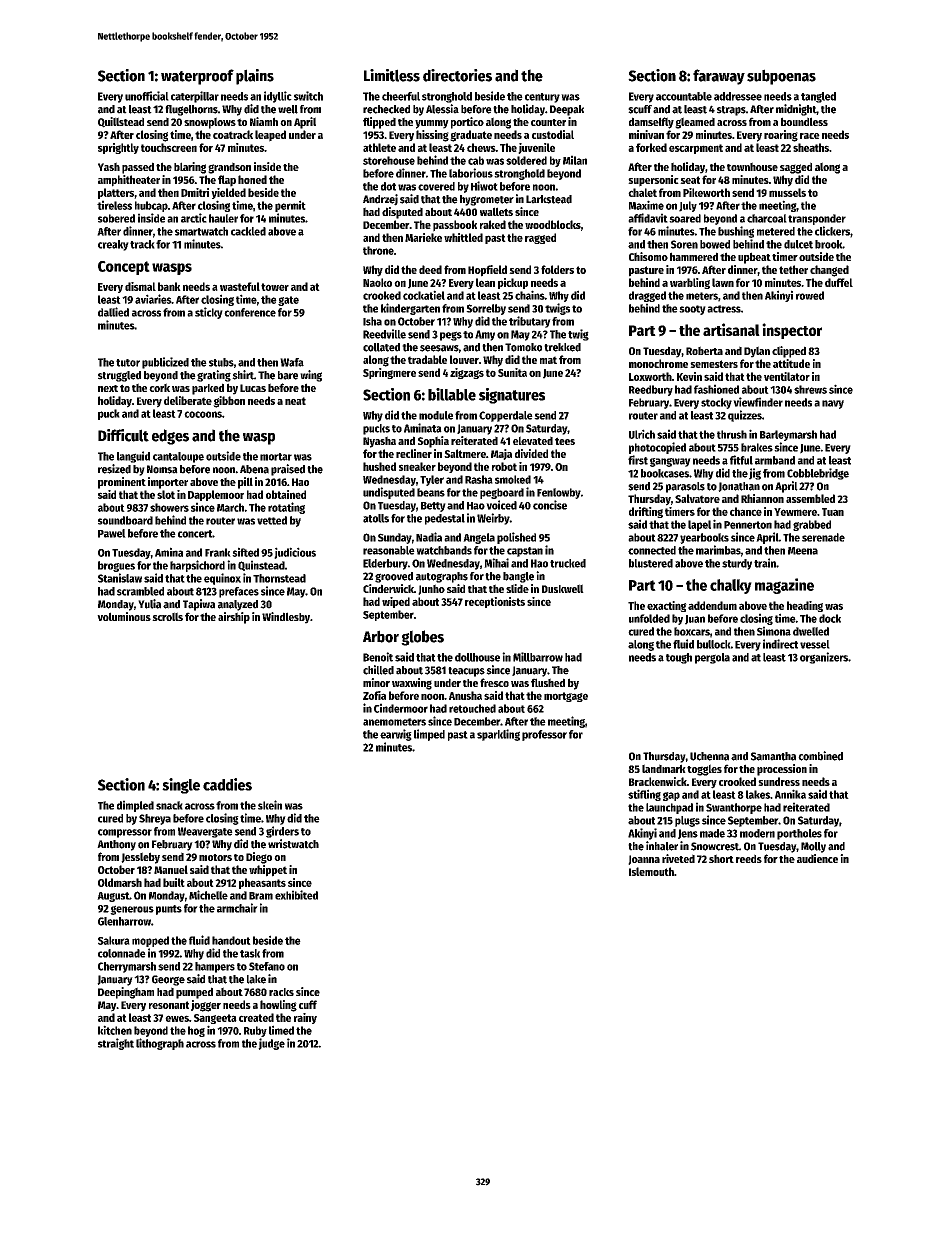 This document has height=1233, width=952. I want to click on Joanna, so click(644, 860).
